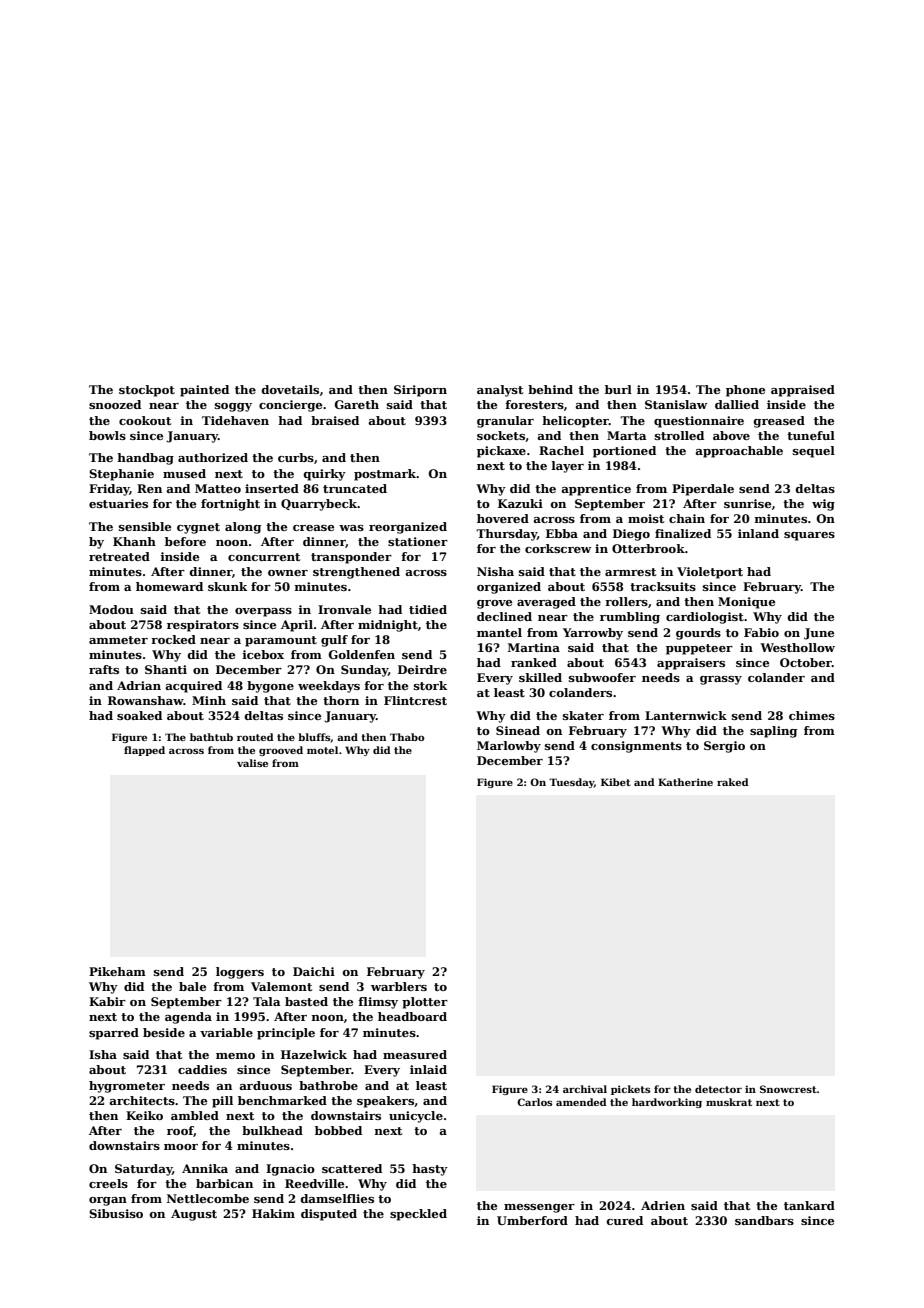 This image has height=1308, width=924. I want to click on truncated, so click(355, 488).
